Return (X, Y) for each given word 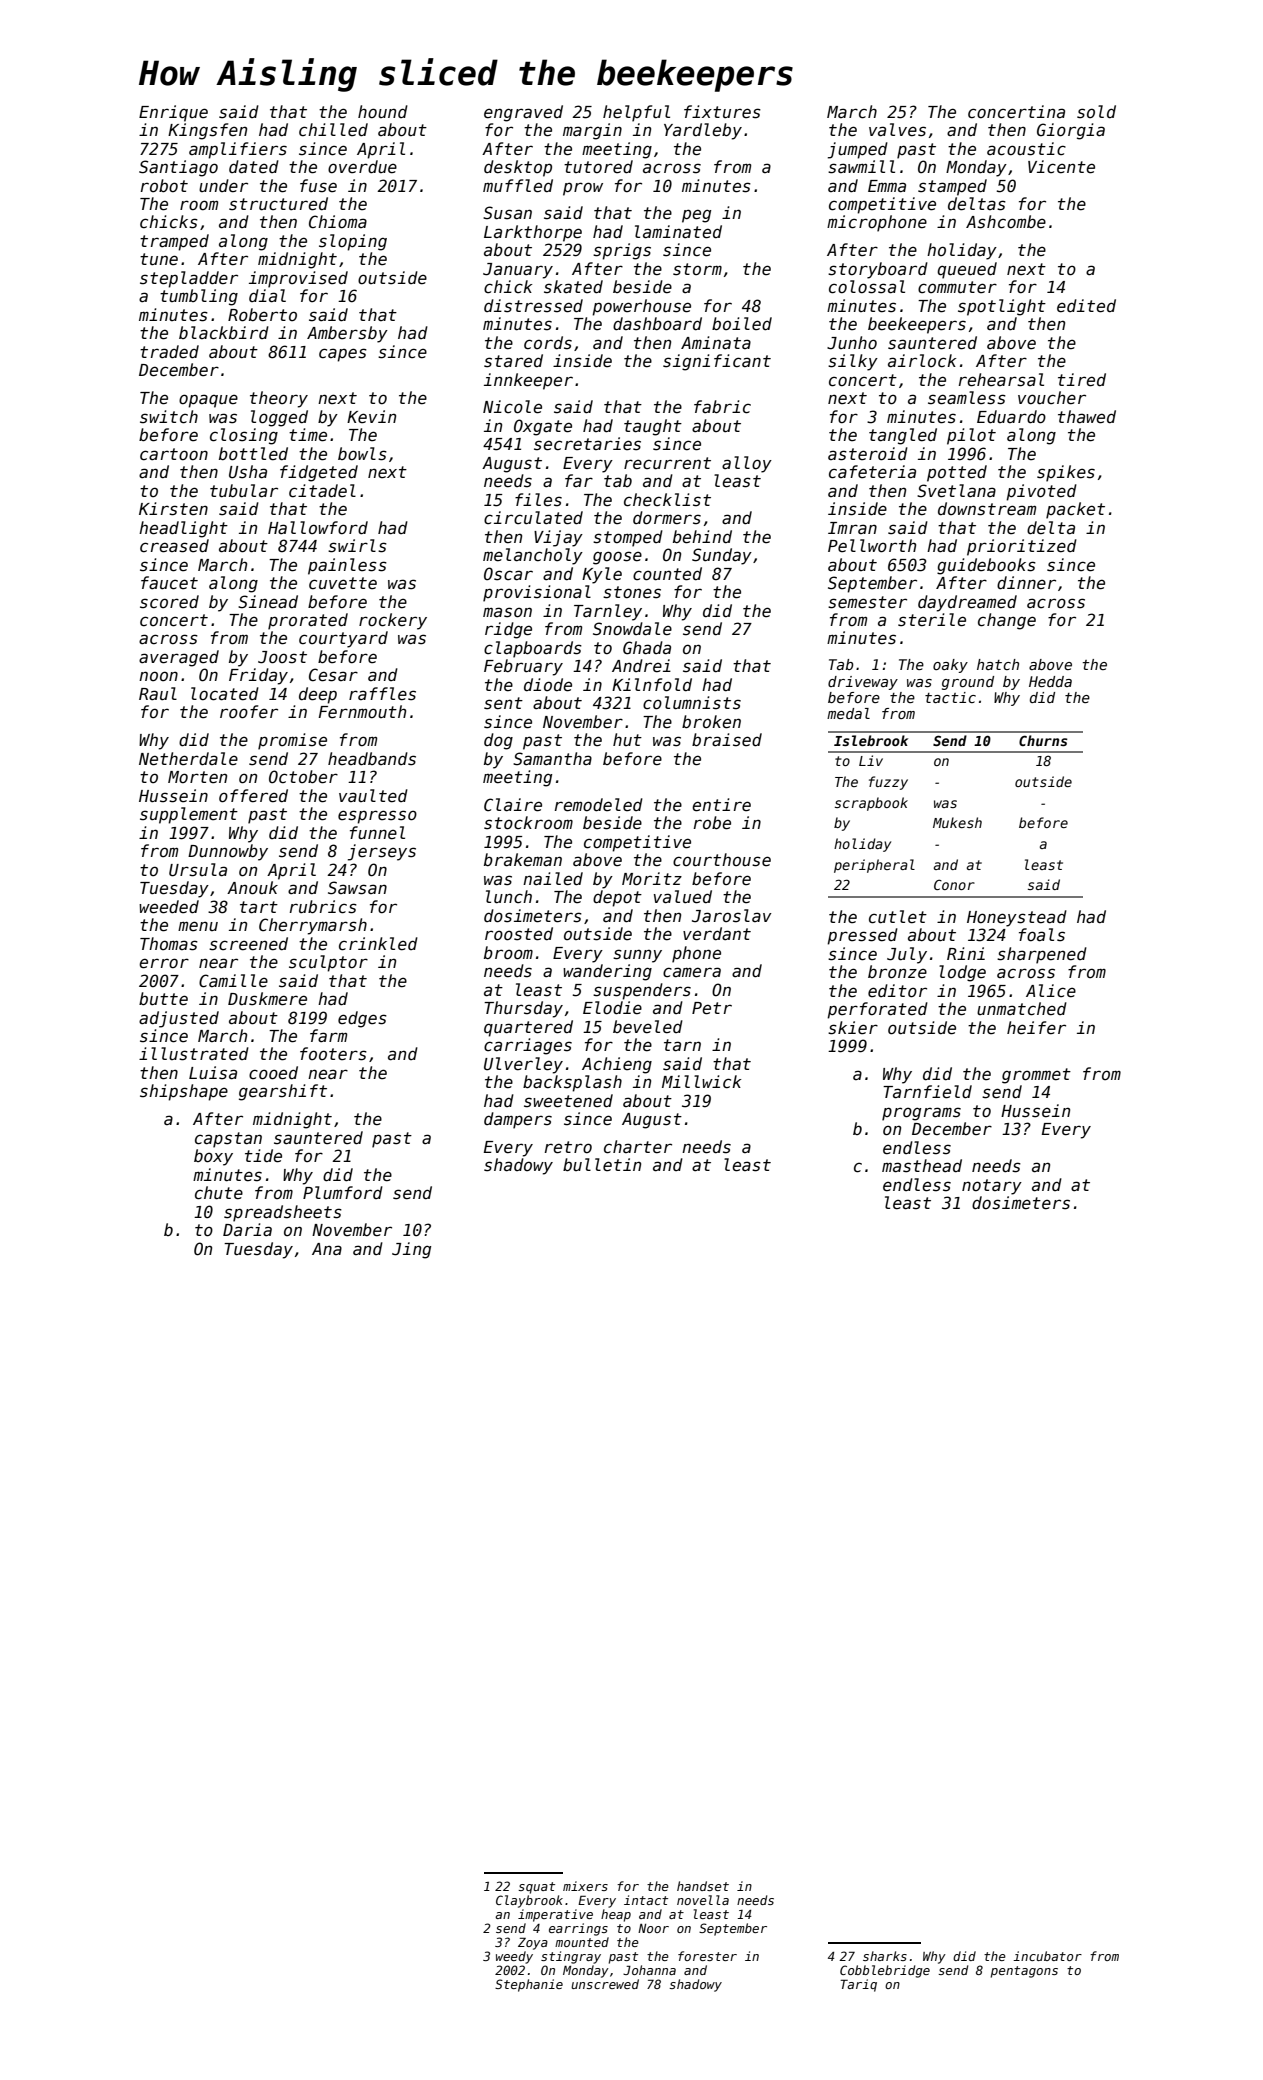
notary (992, 1187)
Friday (258, 676)
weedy (514, 1957)
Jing (411, 1250)
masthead (922, 1166)
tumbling (199, 297)
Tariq (858, 1985)
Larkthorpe (533, 233)
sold (1096, 112)
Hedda (1050, 681)
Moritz (652, 879)
